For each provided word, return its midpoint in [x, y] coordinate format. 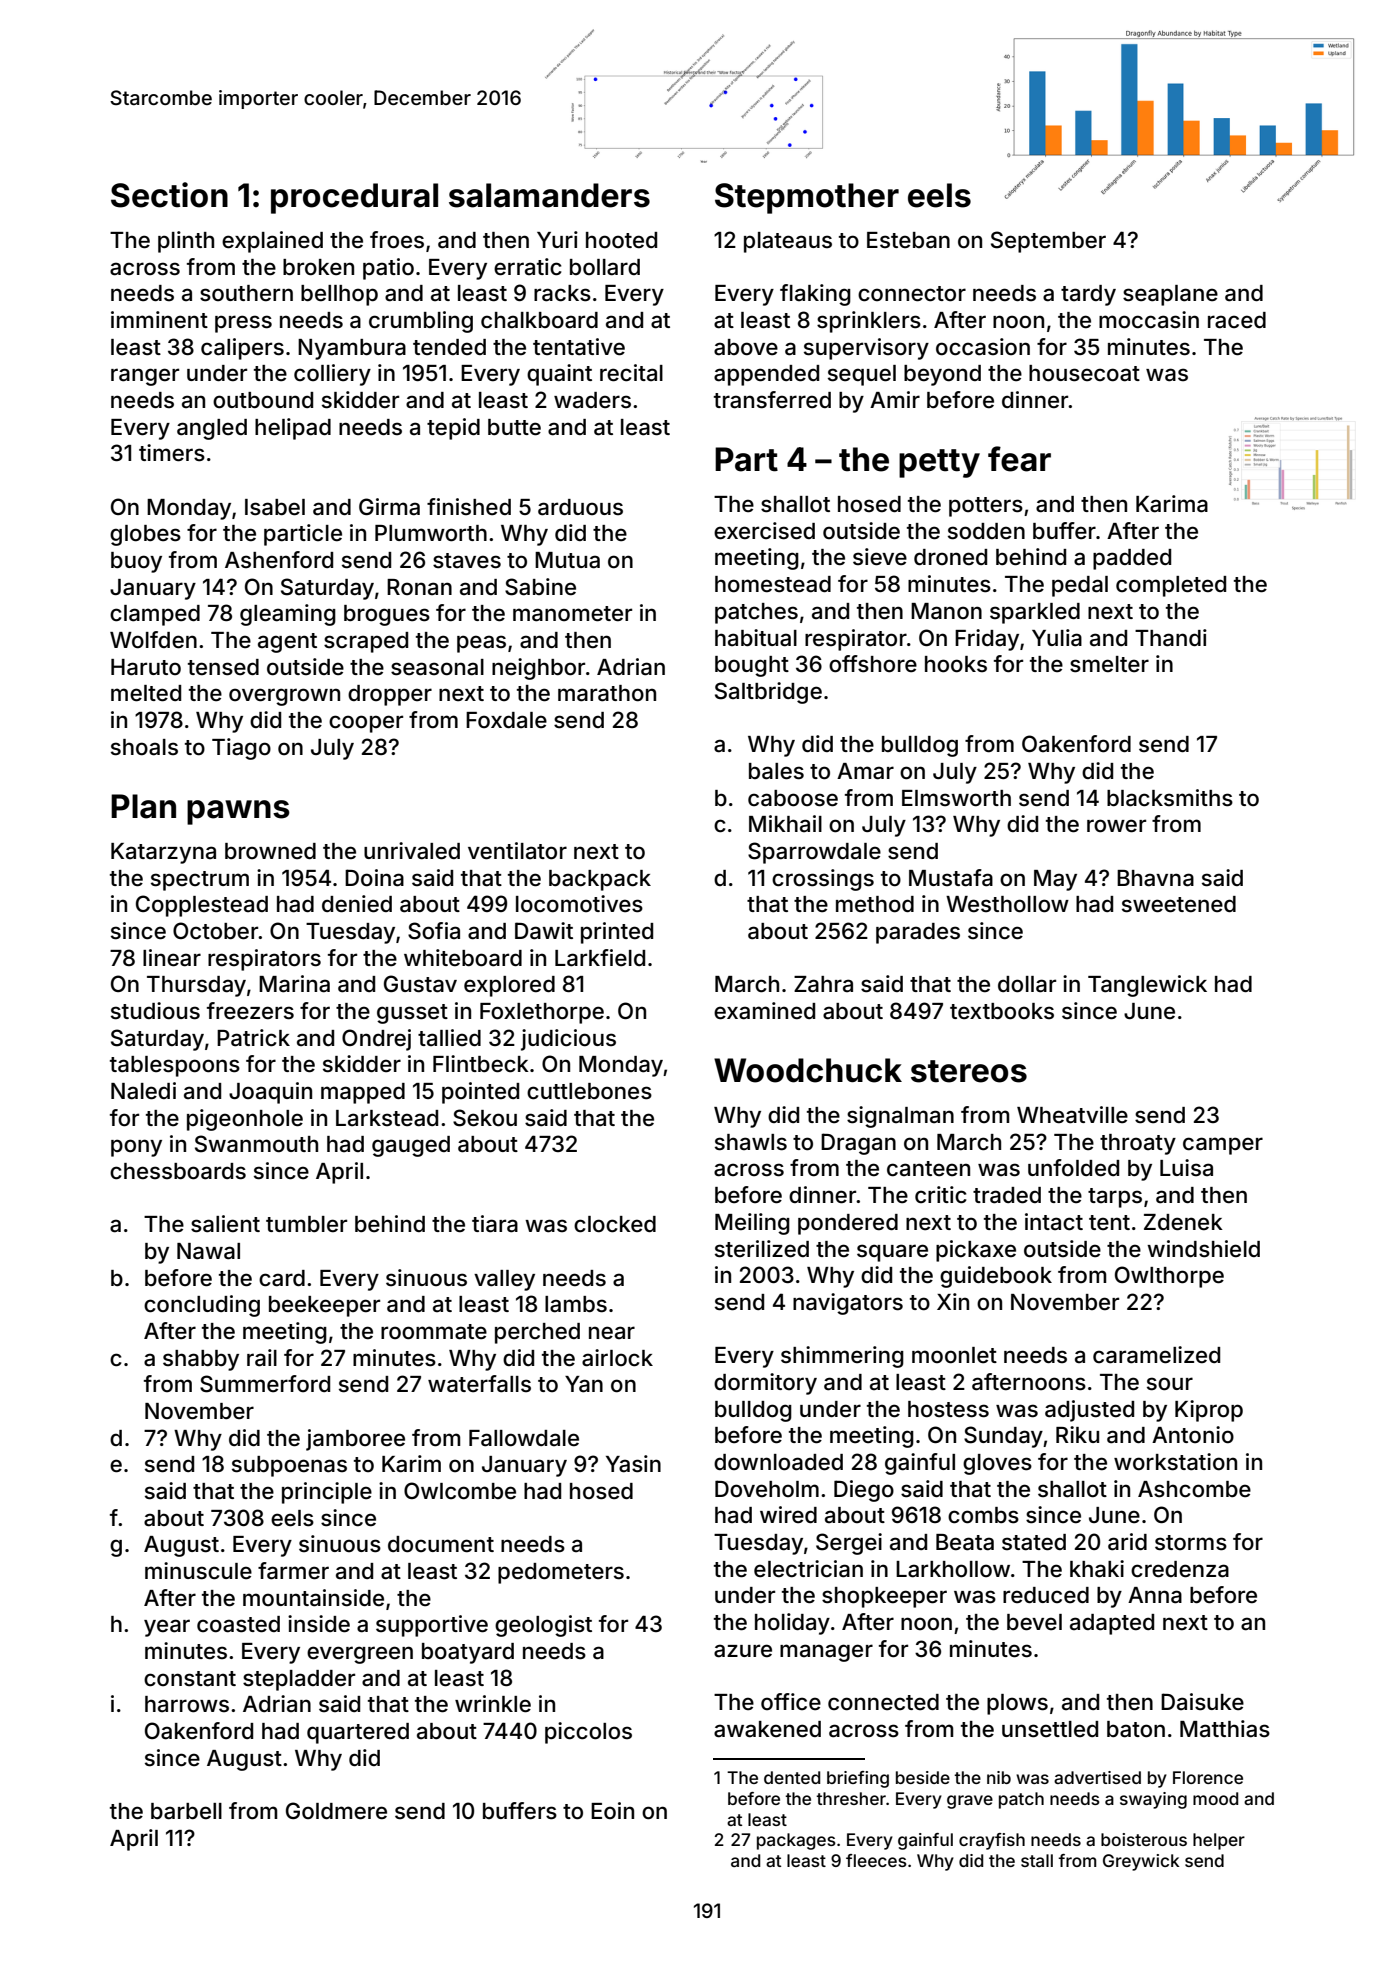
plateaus [788, 242]
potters [986, 507]
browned [270, 851]
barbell [186, 1811]
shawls [751, 1142]
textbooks [1002, 1011]
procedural [354, 198]
